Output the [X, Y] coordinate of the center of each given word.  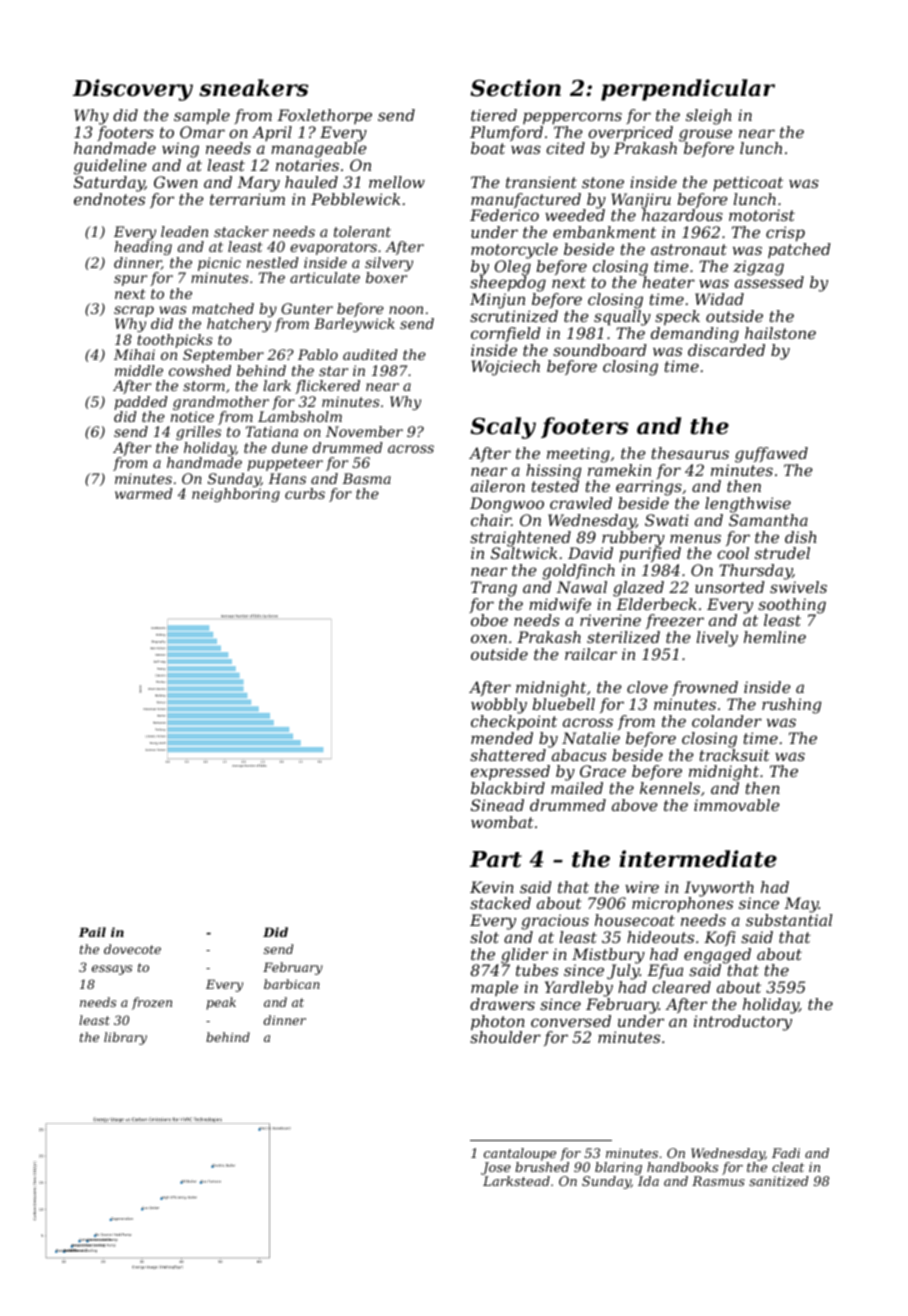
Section [515, 88]
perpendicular [688, 90]
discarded [726, 350]
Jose [496, 1168]
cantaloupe [520, 1154]
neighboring [236, 495]
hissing [553, 472]
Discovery [133, 90]
